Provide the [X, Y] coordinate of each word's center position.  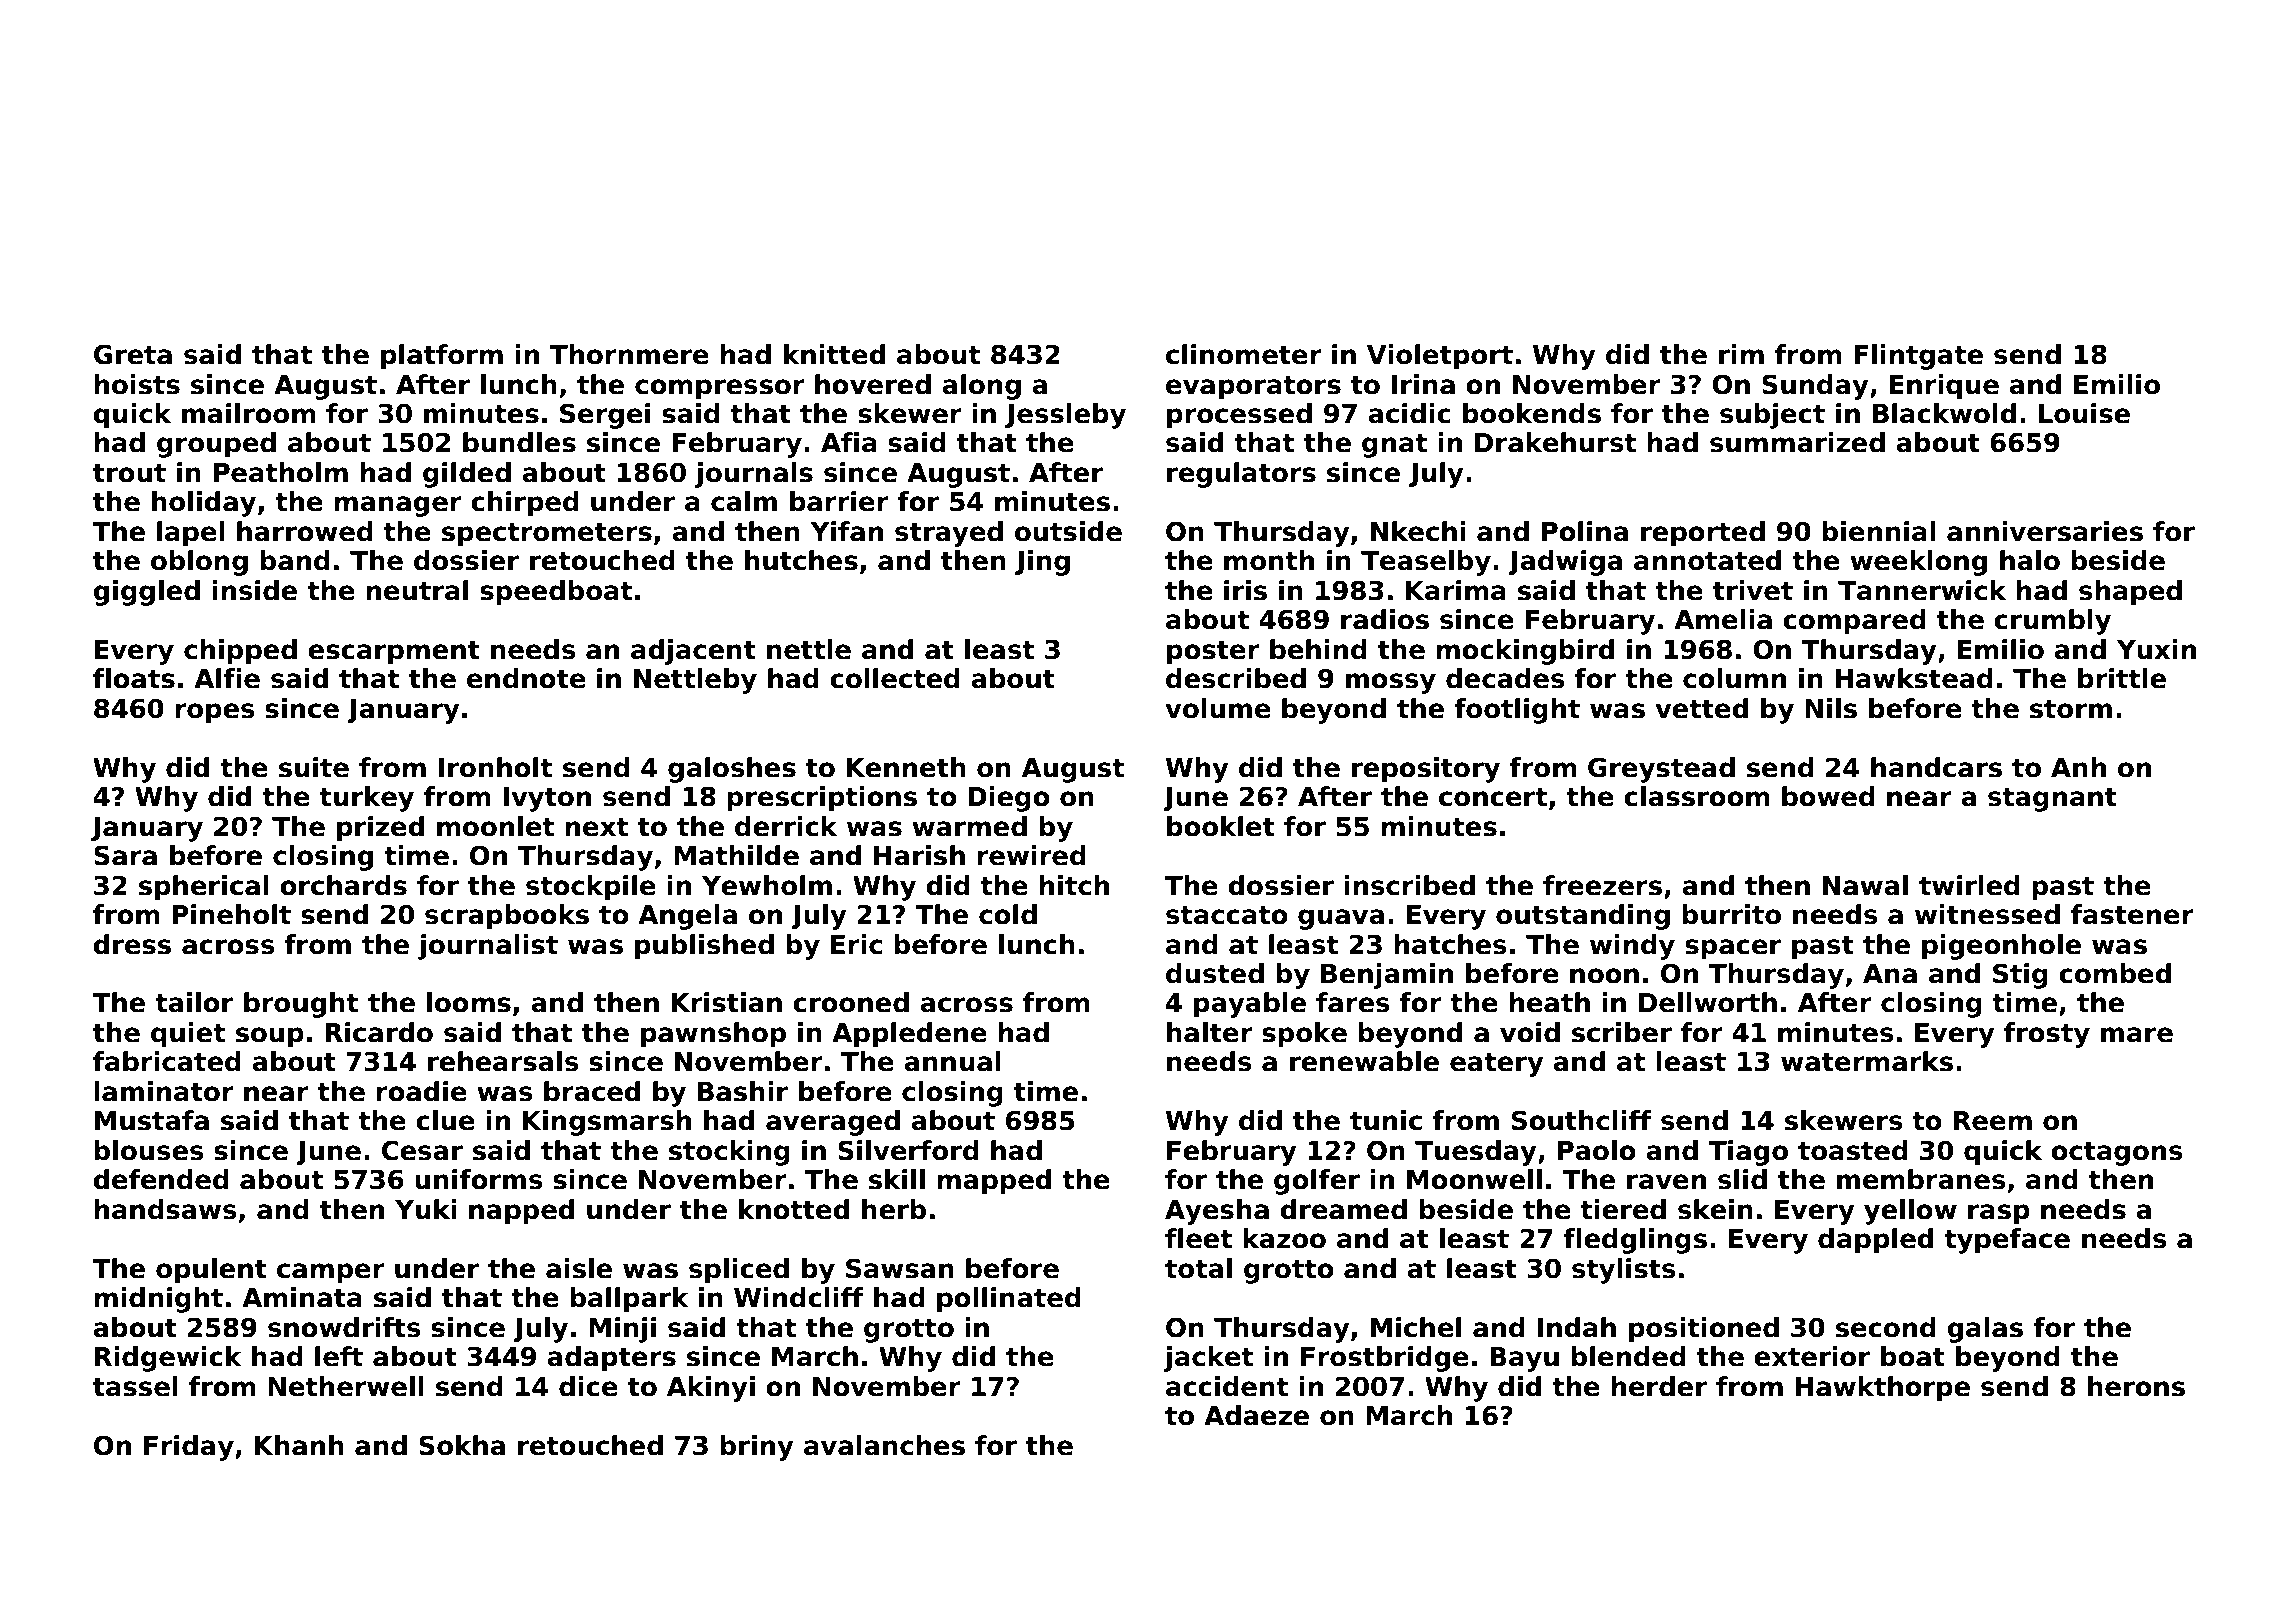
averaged [833, 1123]
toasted [1853, 1150]
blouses [148, 1150]
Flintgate [1918, 357]
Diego [1009, 799]
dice [588, 1386]
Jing [1042, 563]
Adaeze [1256, 1415]
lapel [191, 534]
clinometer [1244, 354]
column [1734, 678]
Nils [1831, 708]
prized [380, 829]
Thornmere [629, 354]
